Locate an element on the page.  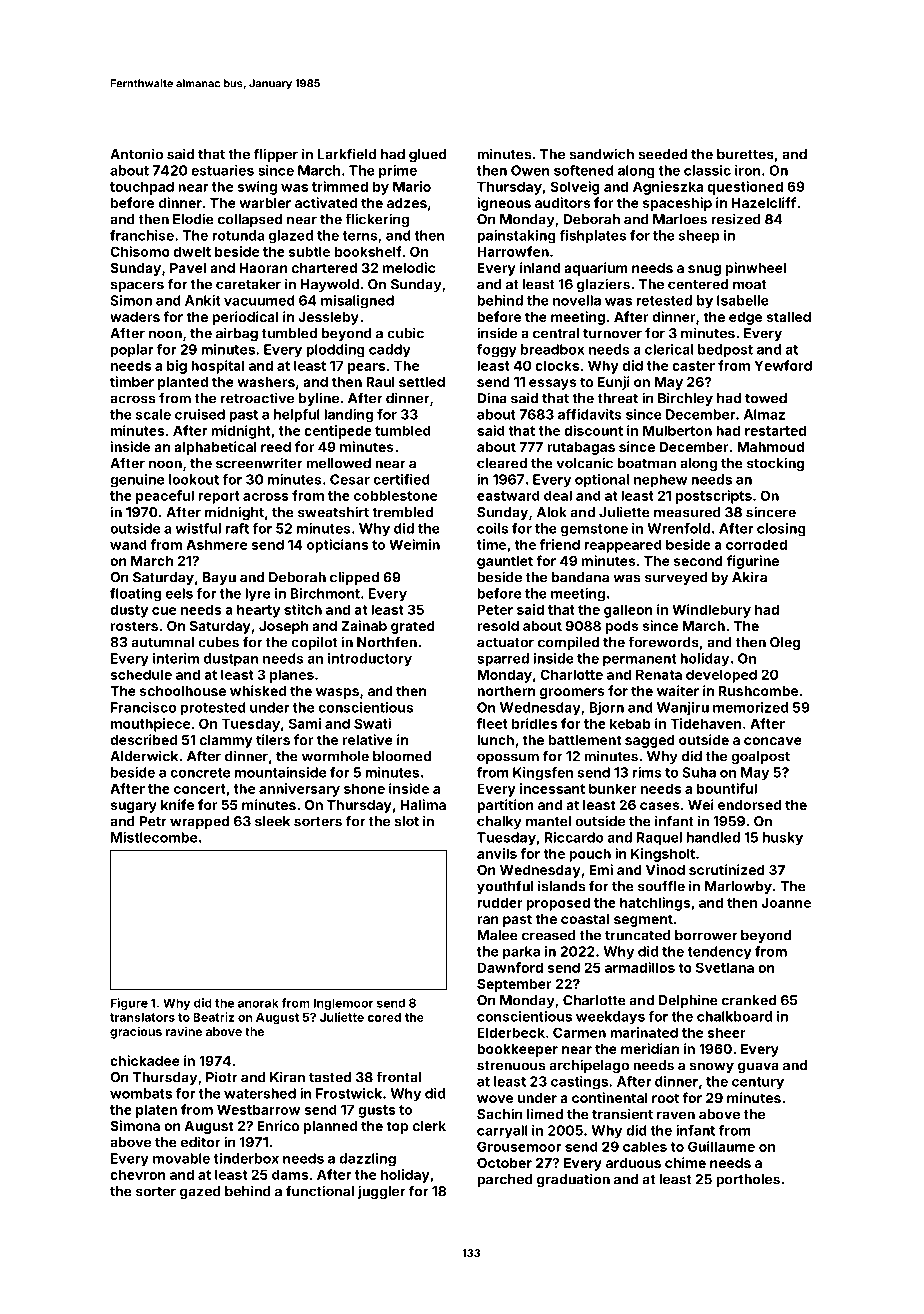
gazed is located at coordinates (200, 1192).
